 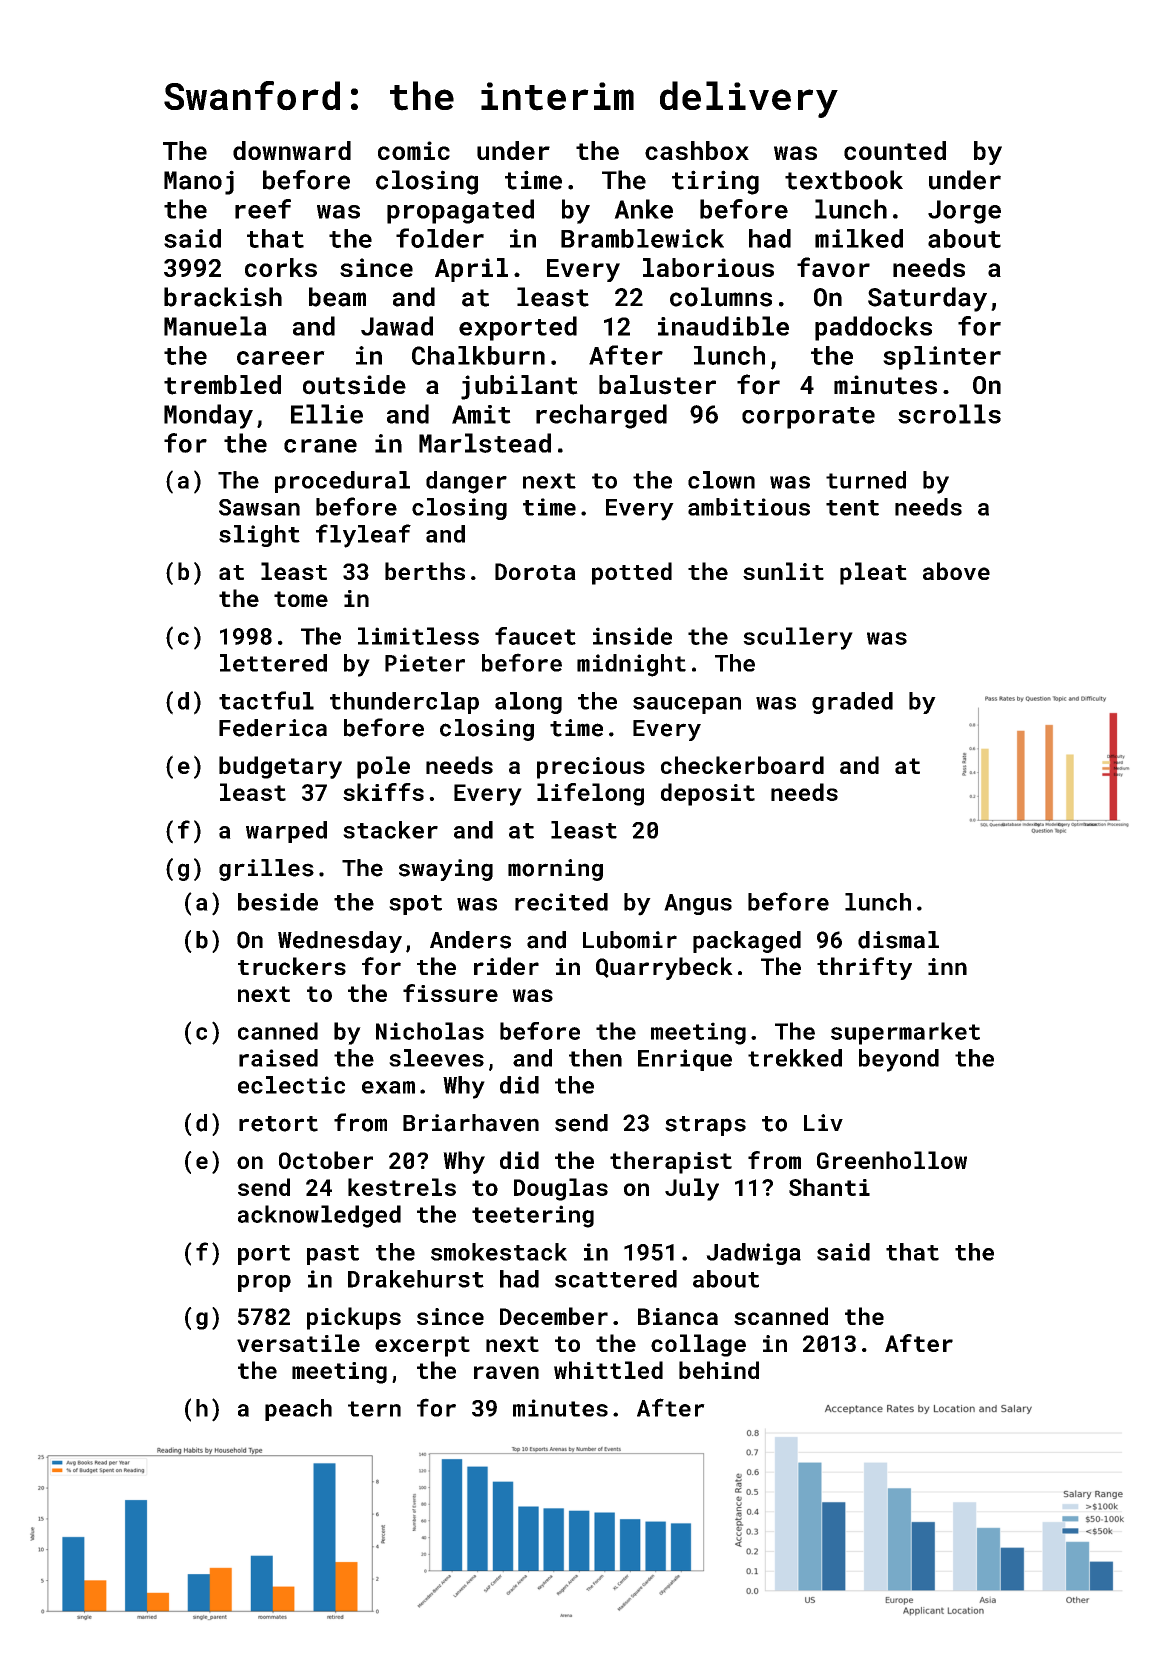 What do you see at coordinates (642, 238) in the screenshot?
I see `Bramblewick` at bounding box center [642, 238].
